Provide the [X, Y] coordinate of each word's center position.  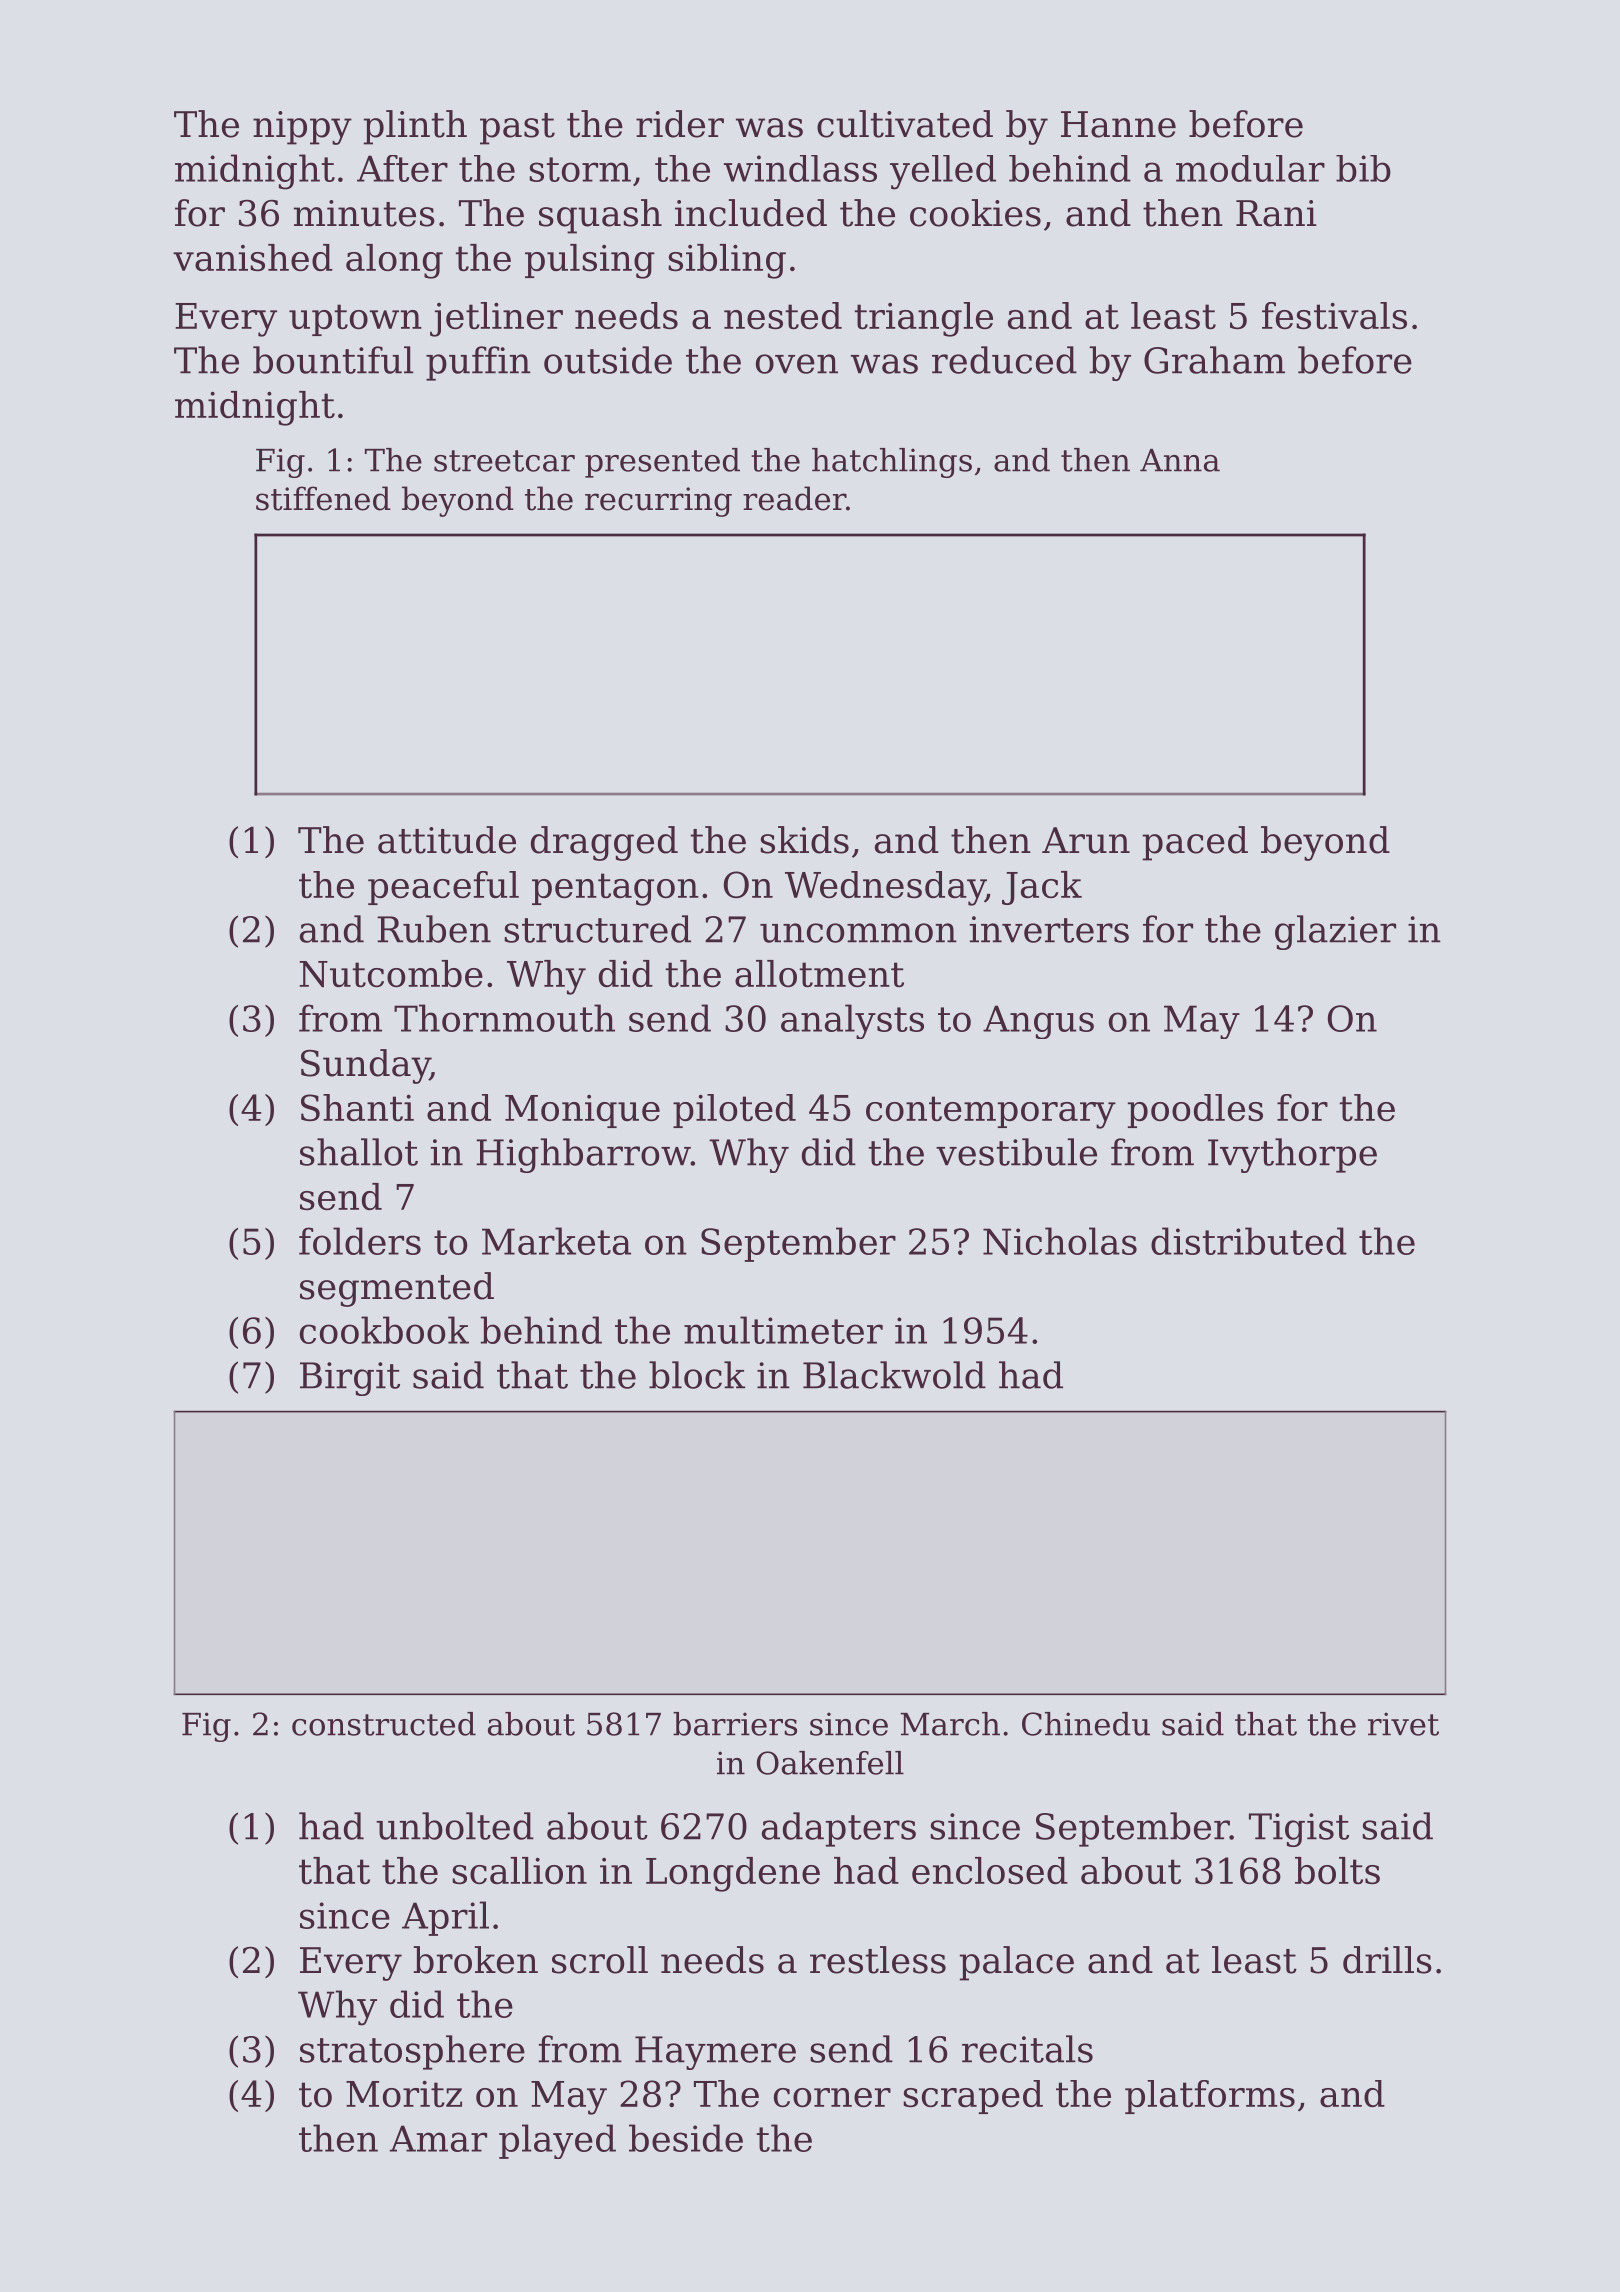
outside [608, 360]
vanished [253, 257]
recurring [658, 502]
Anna [1180, 460]
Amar [438, 2138]
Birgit [350, 1379]
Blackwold [894, 1375]
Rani [1276, 213]
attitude [447, 840]
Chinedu [1086, 1724]
